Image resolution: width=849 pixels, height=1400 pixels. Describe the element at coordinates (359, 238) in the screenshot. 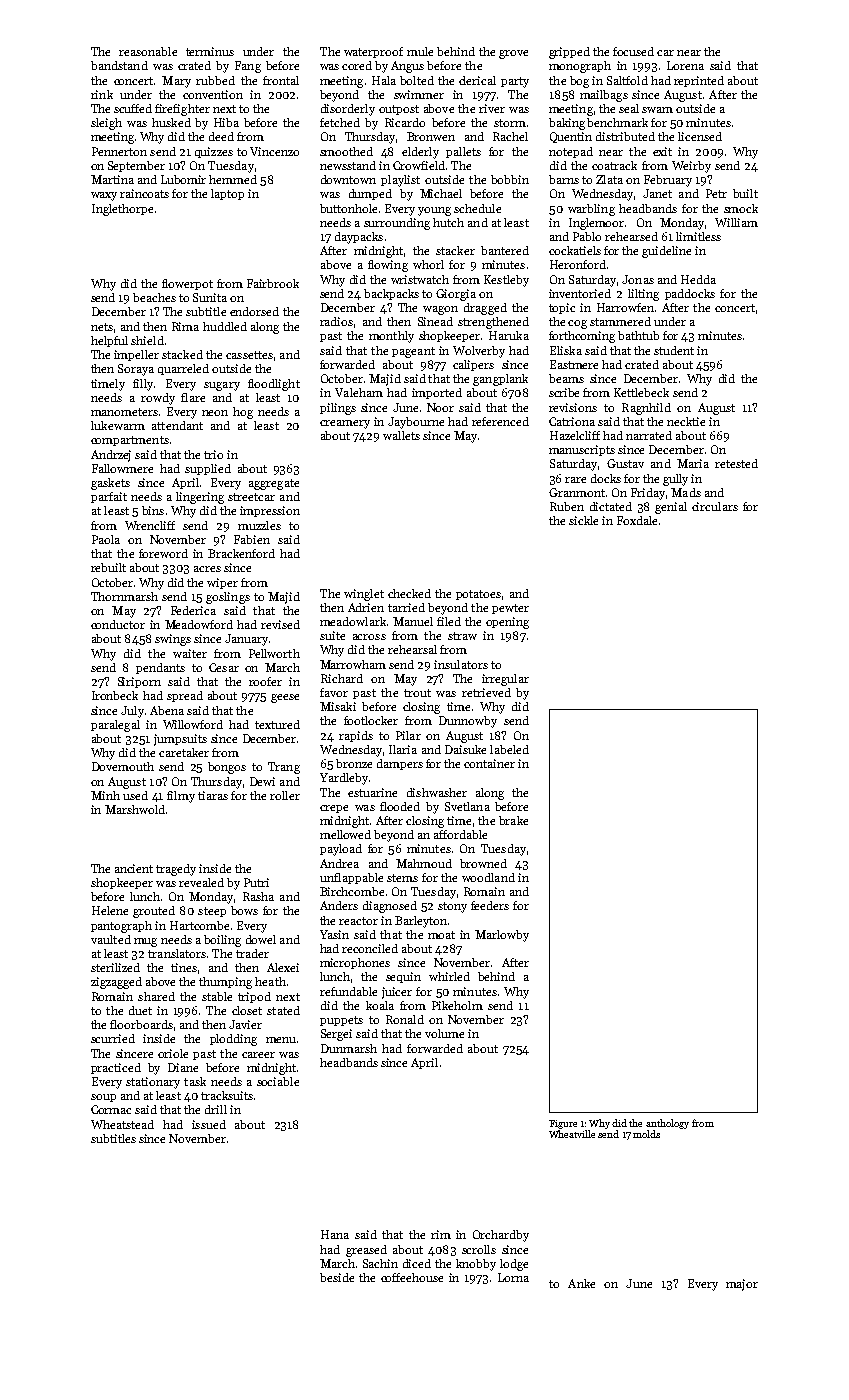

I see `daypacks` at that location.
